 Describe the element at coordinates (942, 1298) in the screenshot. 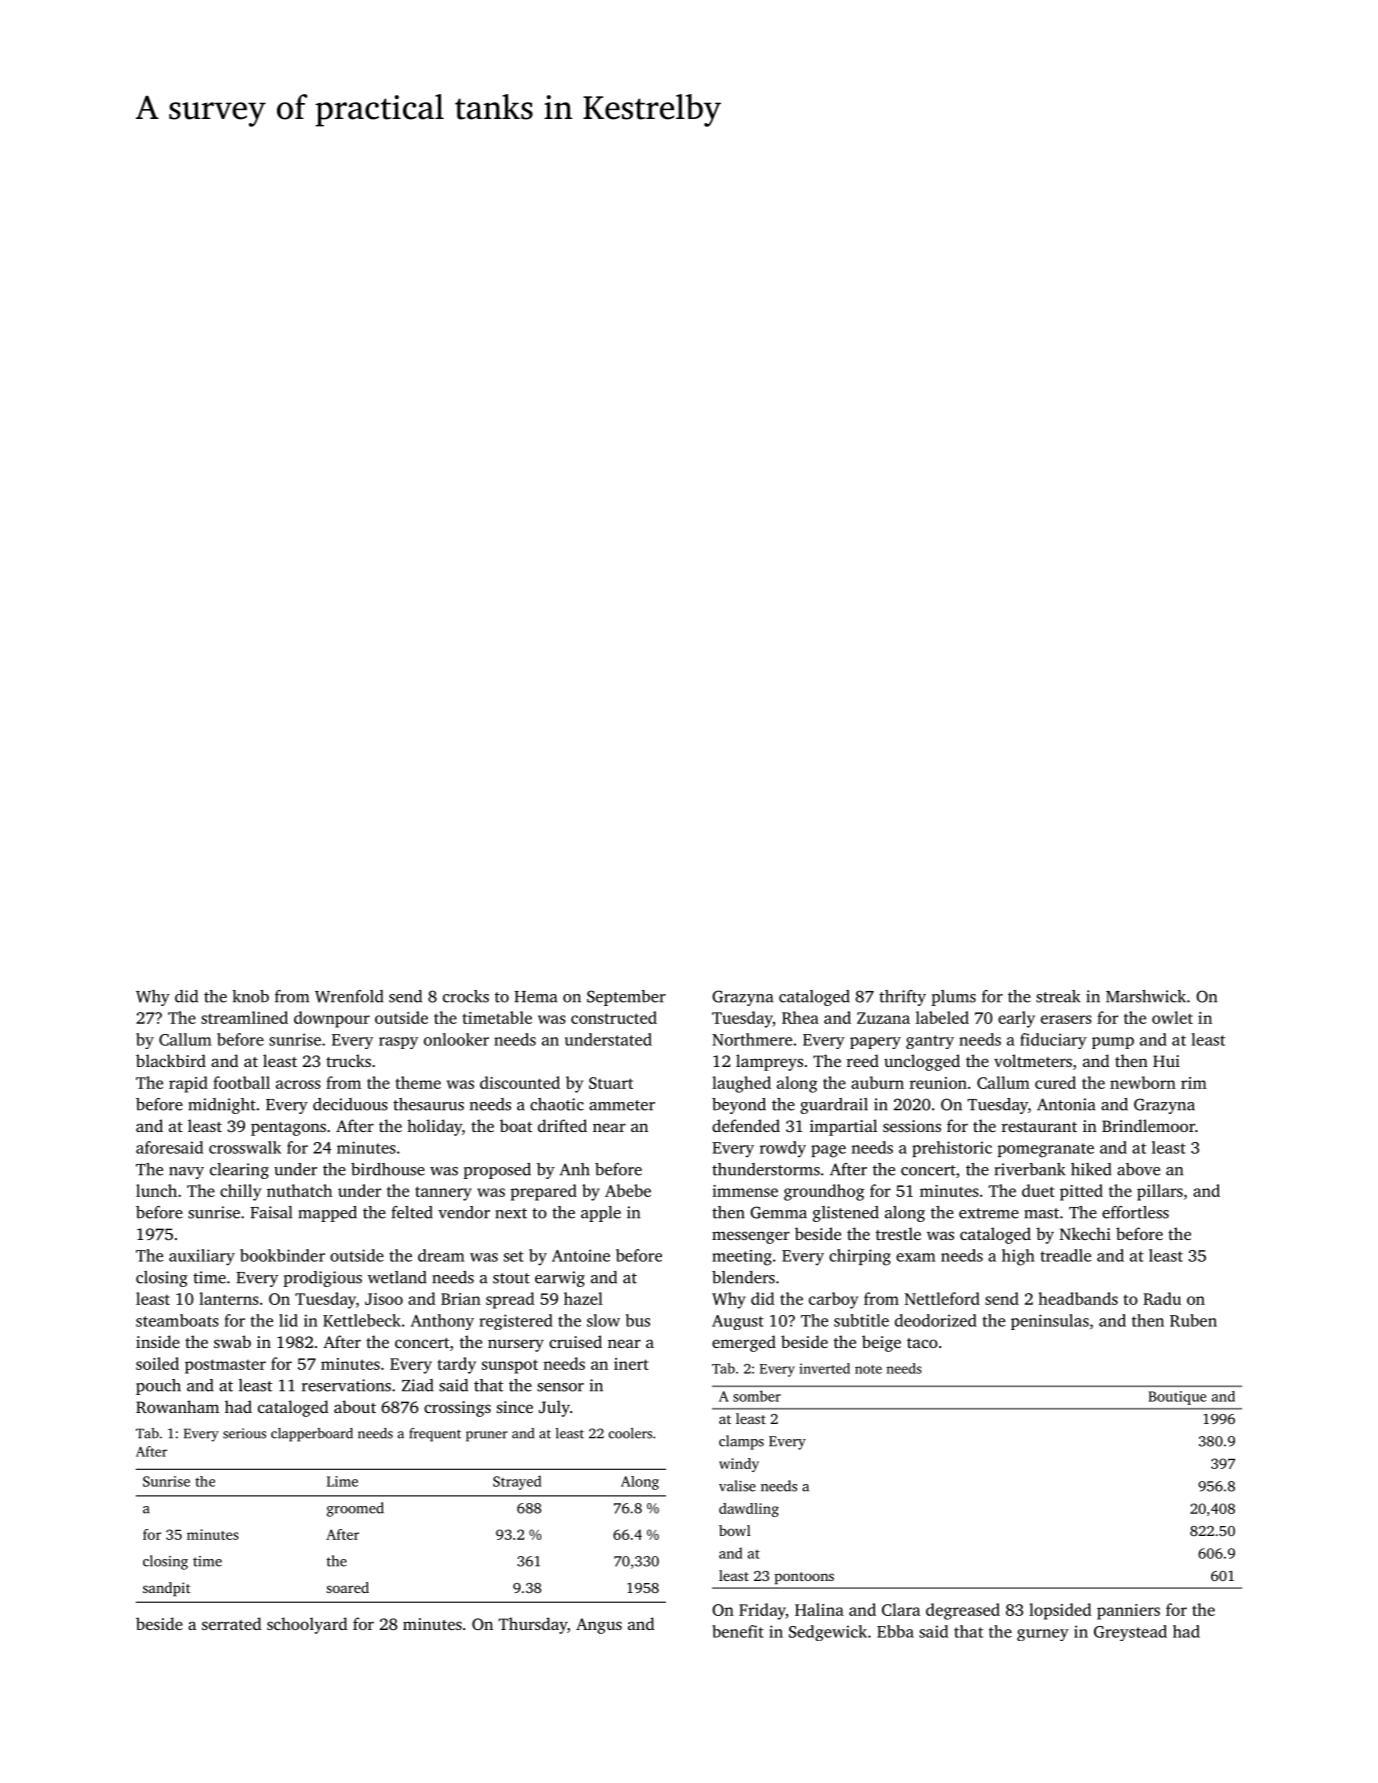

I see `Nettleford` at that location.
